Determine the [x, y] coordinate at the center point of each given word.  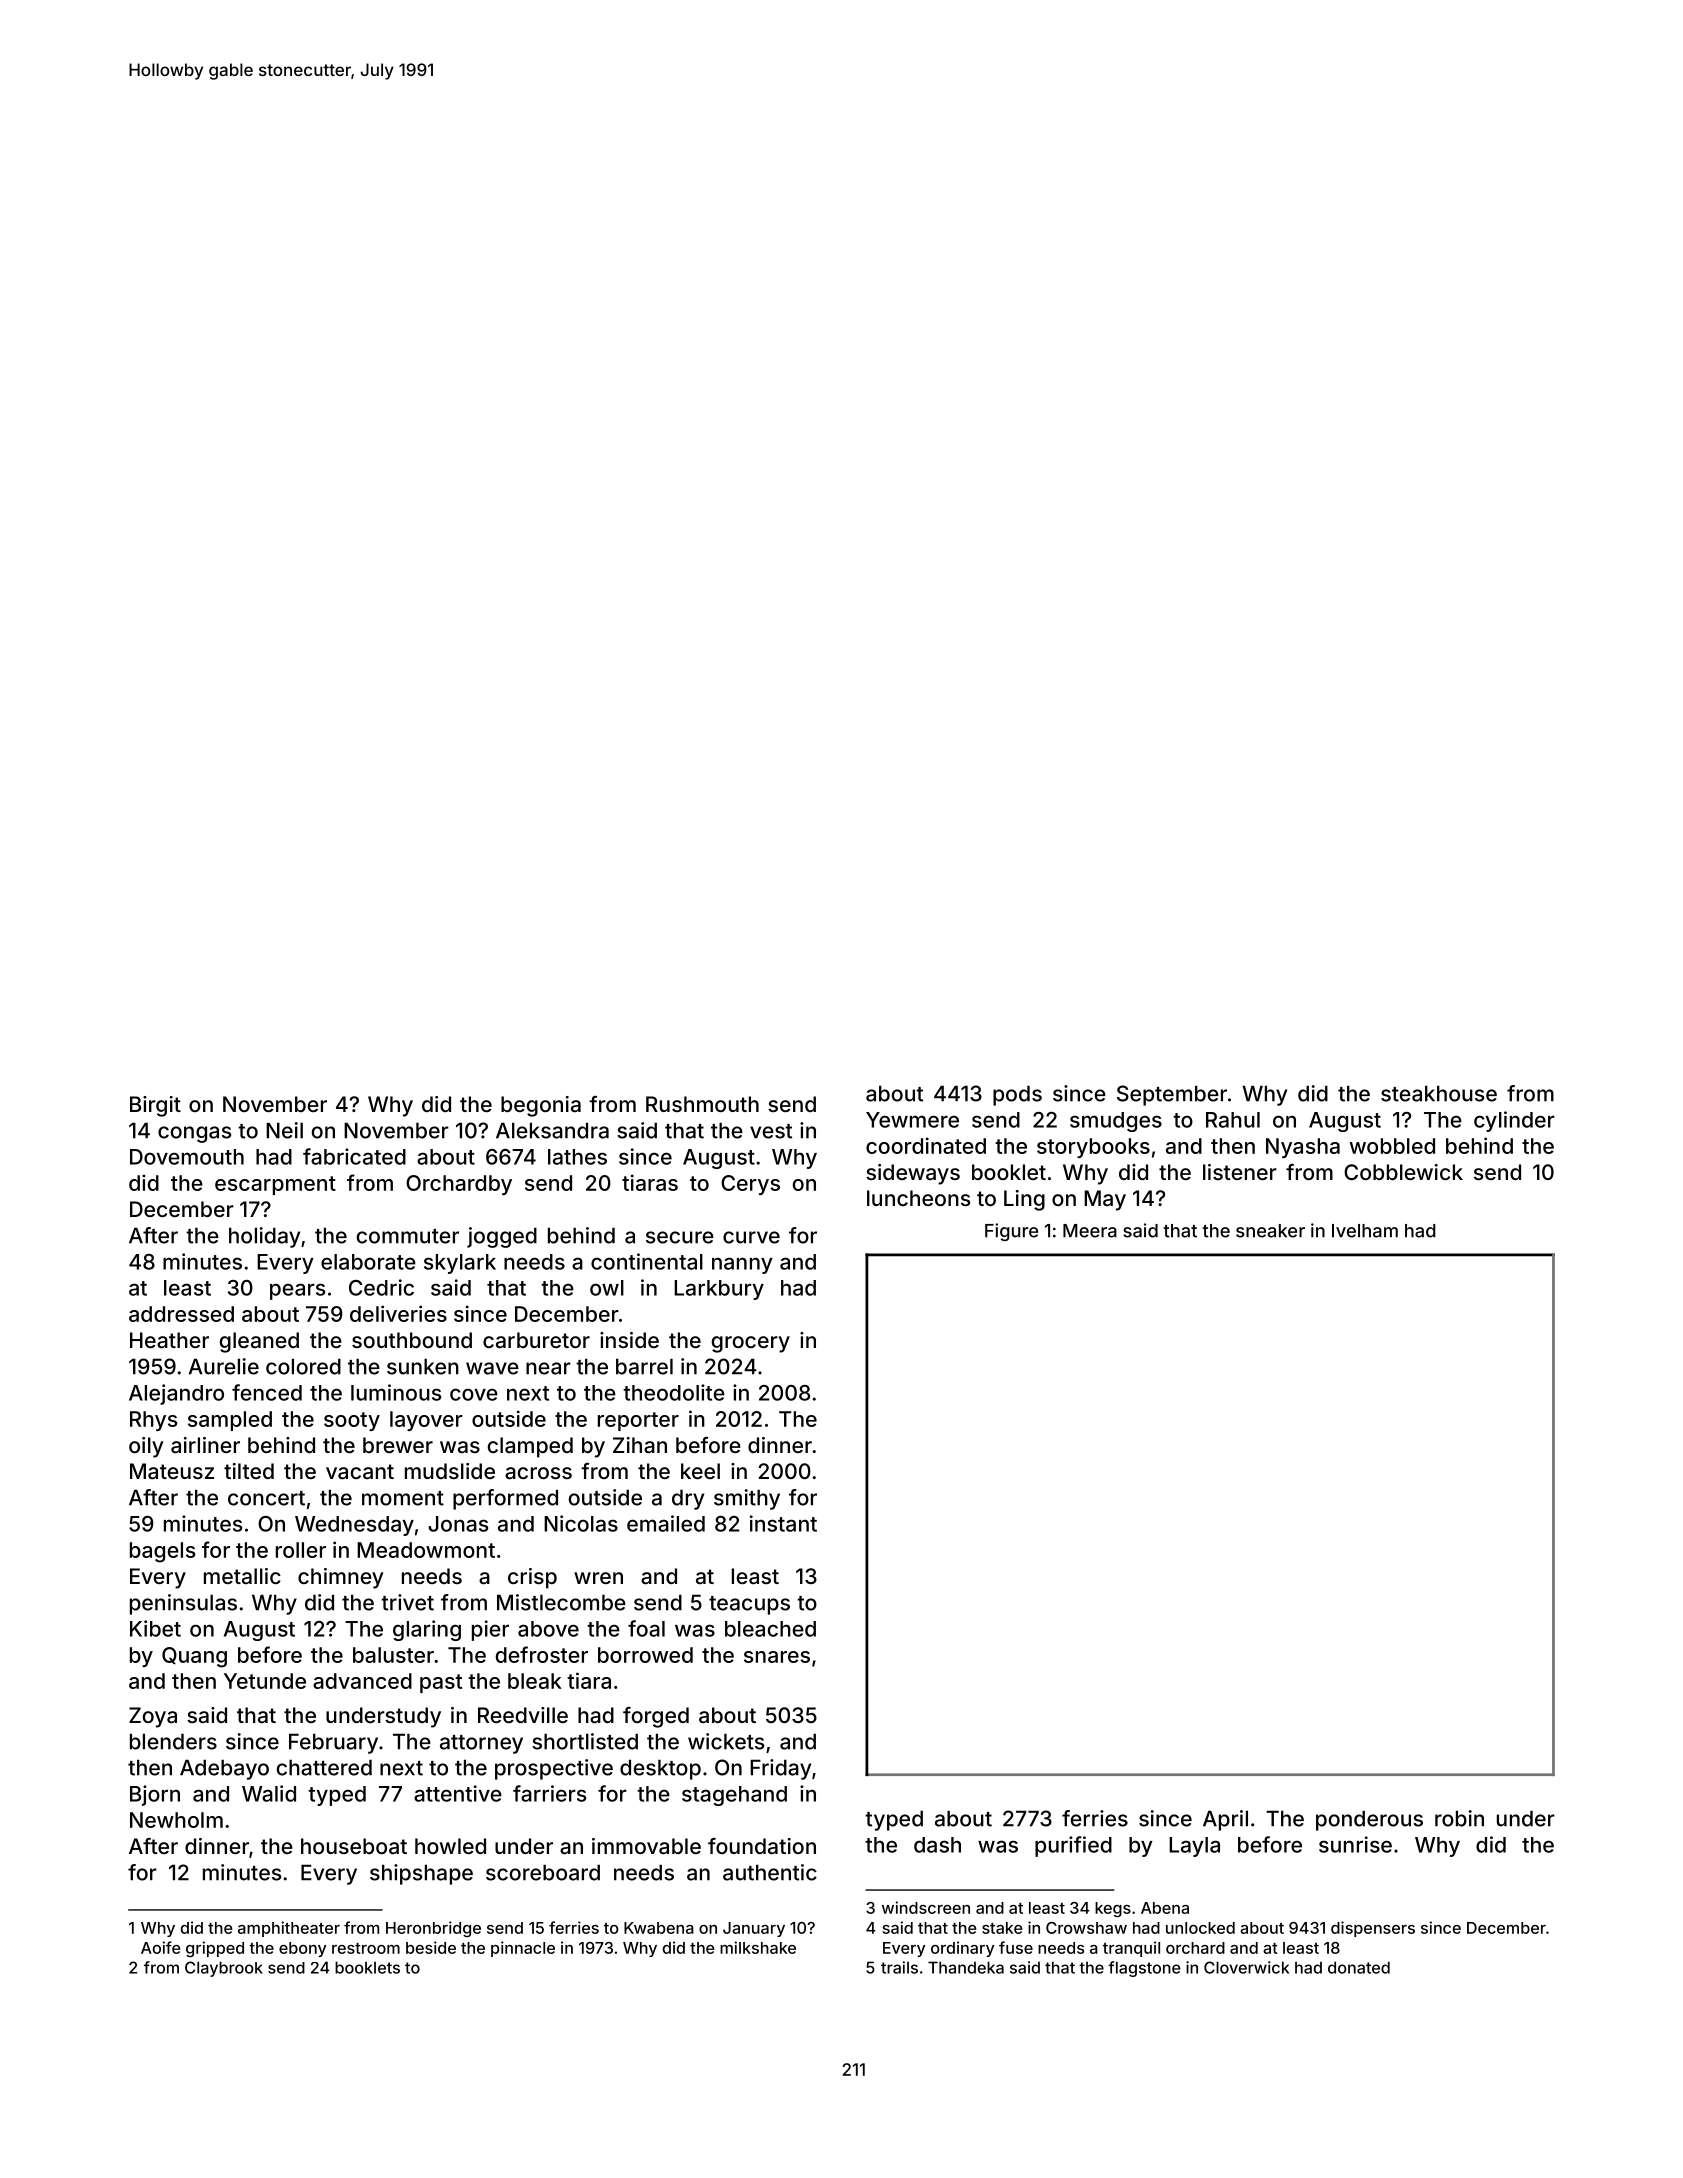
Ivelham [1365, 1231]
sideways [913, 1174]
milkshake [758, 1947]
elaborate [368, 1262]
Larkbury [719, 1290]
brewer [398, 1445]
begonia [541, 1106]
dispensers [1373, 1929]
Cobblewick [1403, 1172]
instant [783, 1523]
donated [1359, 1967]
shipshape [421, 1874]
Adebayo [224, 1769]
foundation [762, 1846]
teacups [749, 1605]
